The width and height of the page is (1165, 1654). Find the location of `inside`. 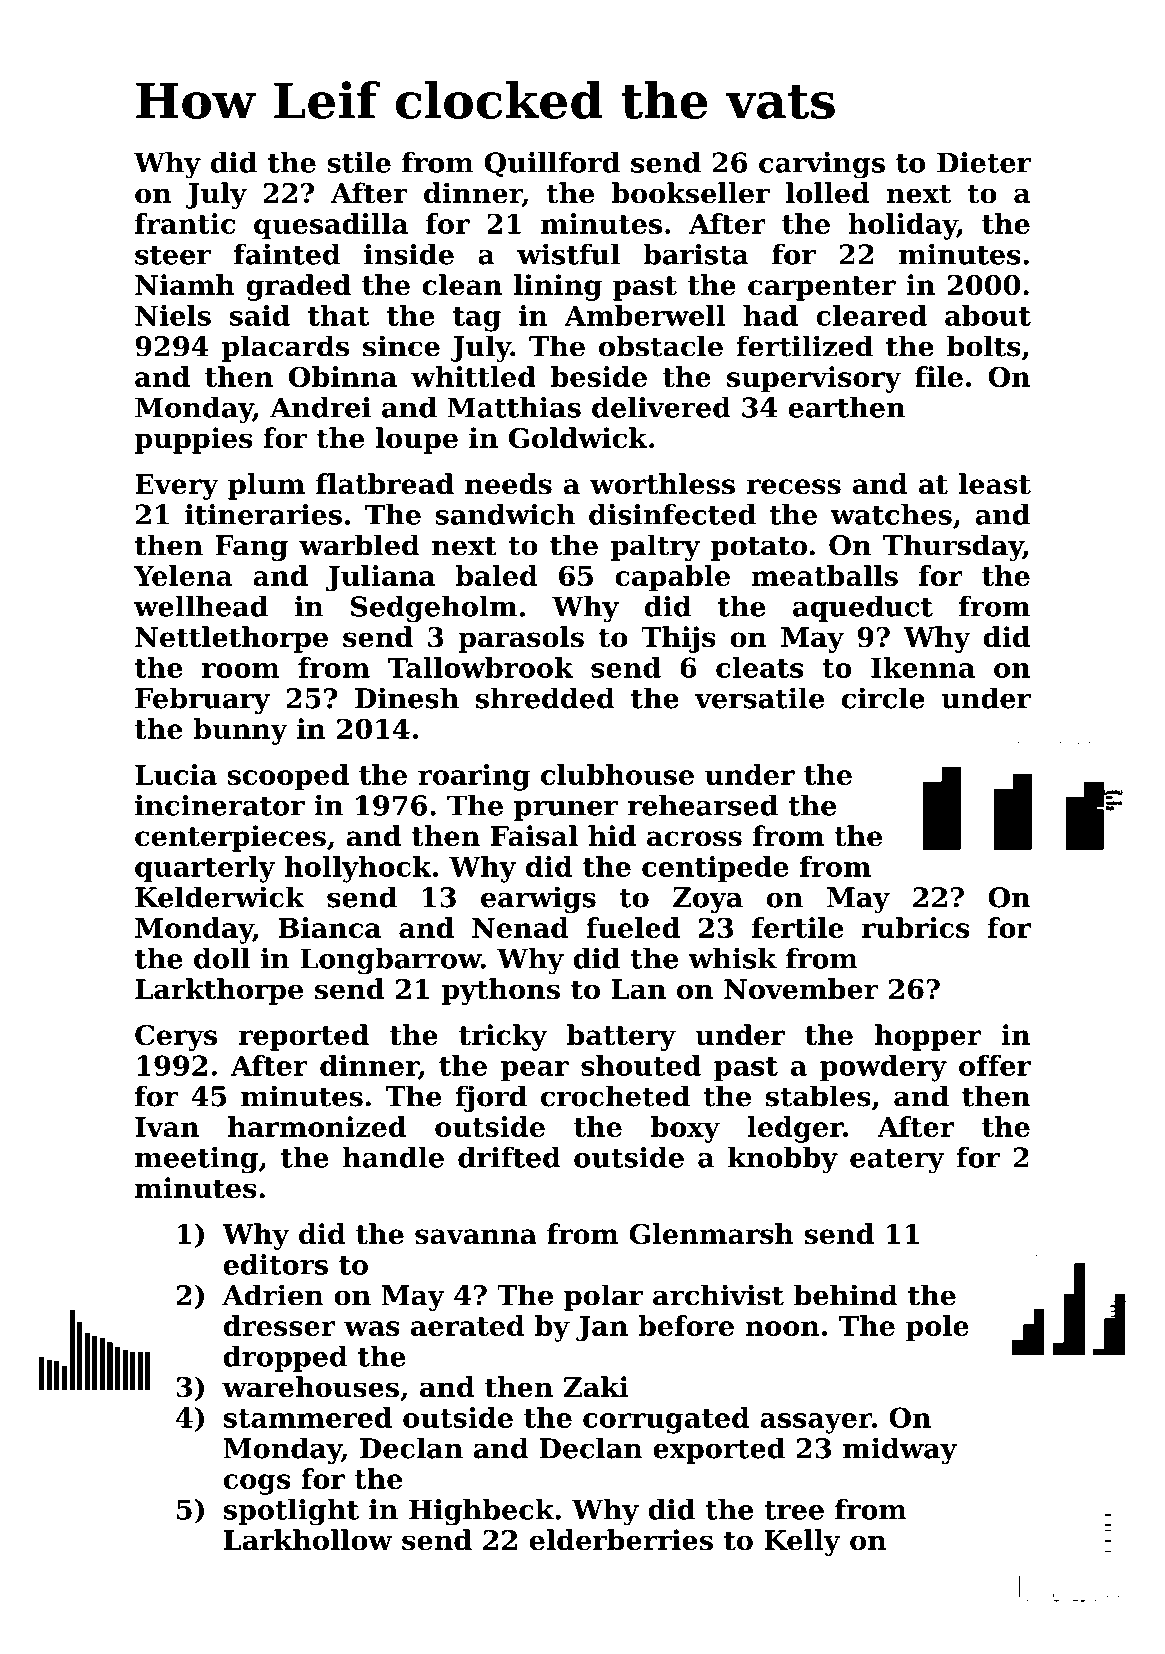

inside is located at coordinates (409, 254).
